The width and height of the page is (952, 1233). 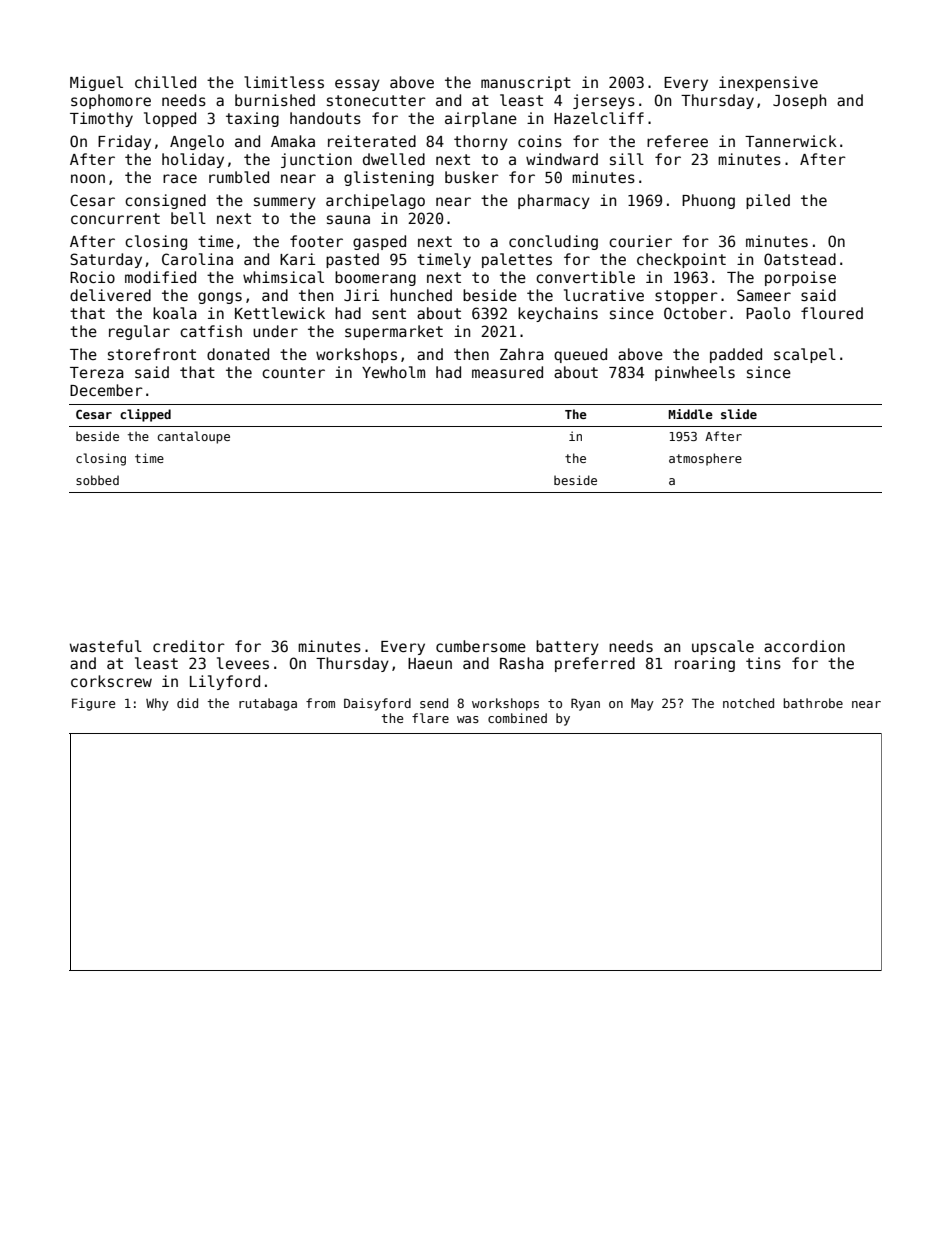 What do you see at coordinates (768, 83) in the page?
I see `inexpensive` at bounding box center [768, 83].
